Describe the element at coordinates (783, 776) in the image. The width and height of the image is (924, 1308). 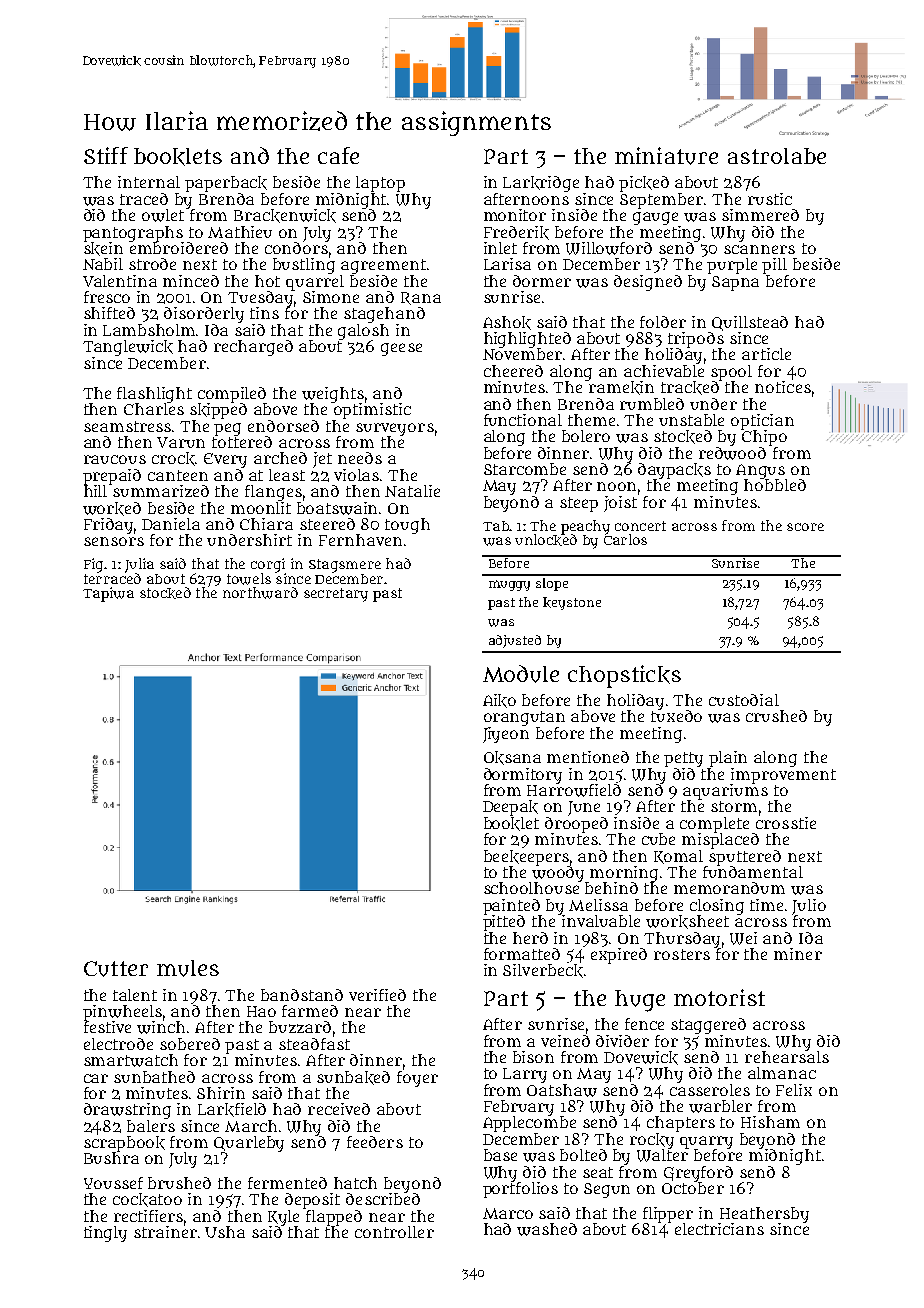
I see `improvement` at that location.
